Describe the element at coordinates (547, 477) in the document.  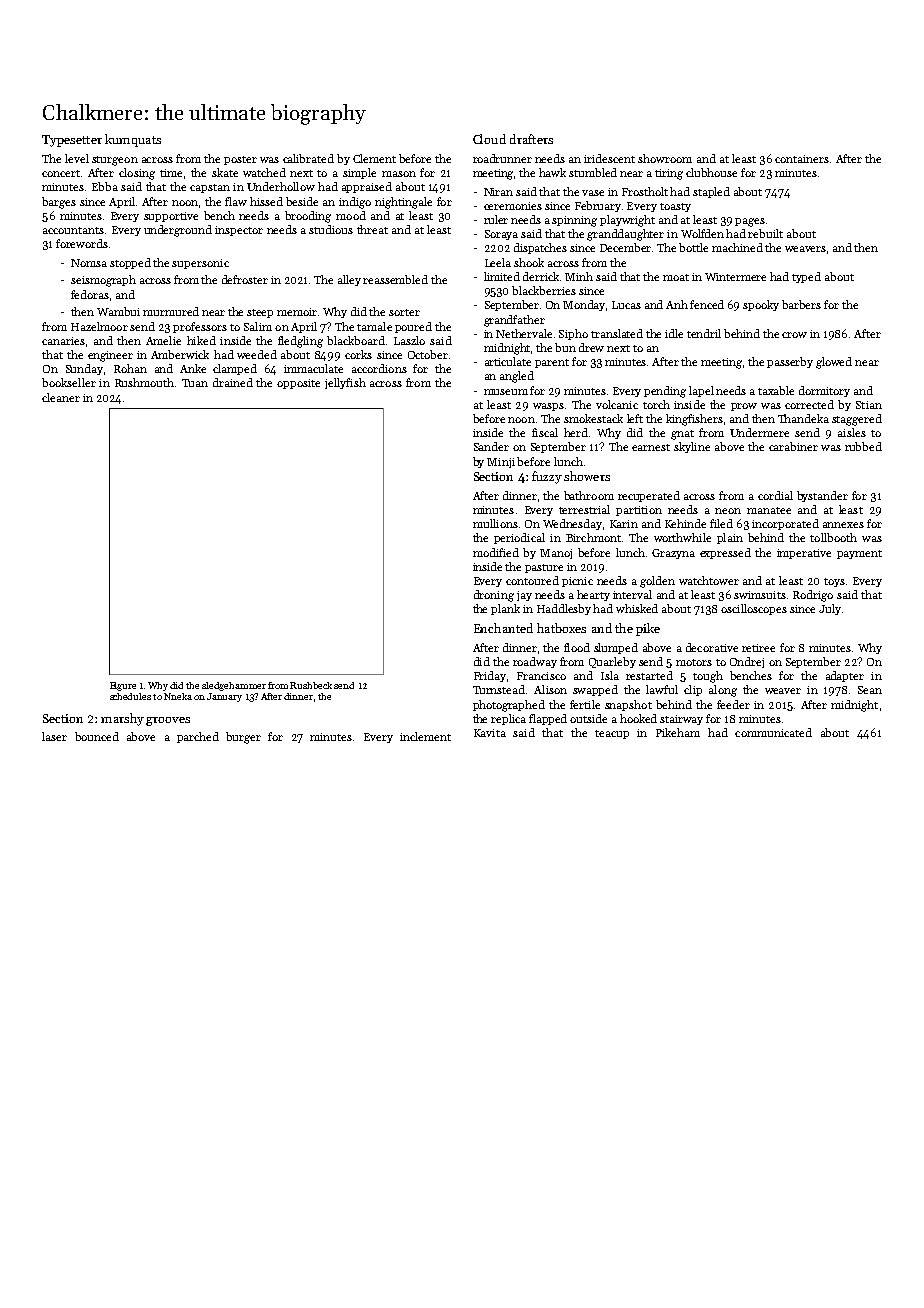
I see `fuzzy` at that location.
